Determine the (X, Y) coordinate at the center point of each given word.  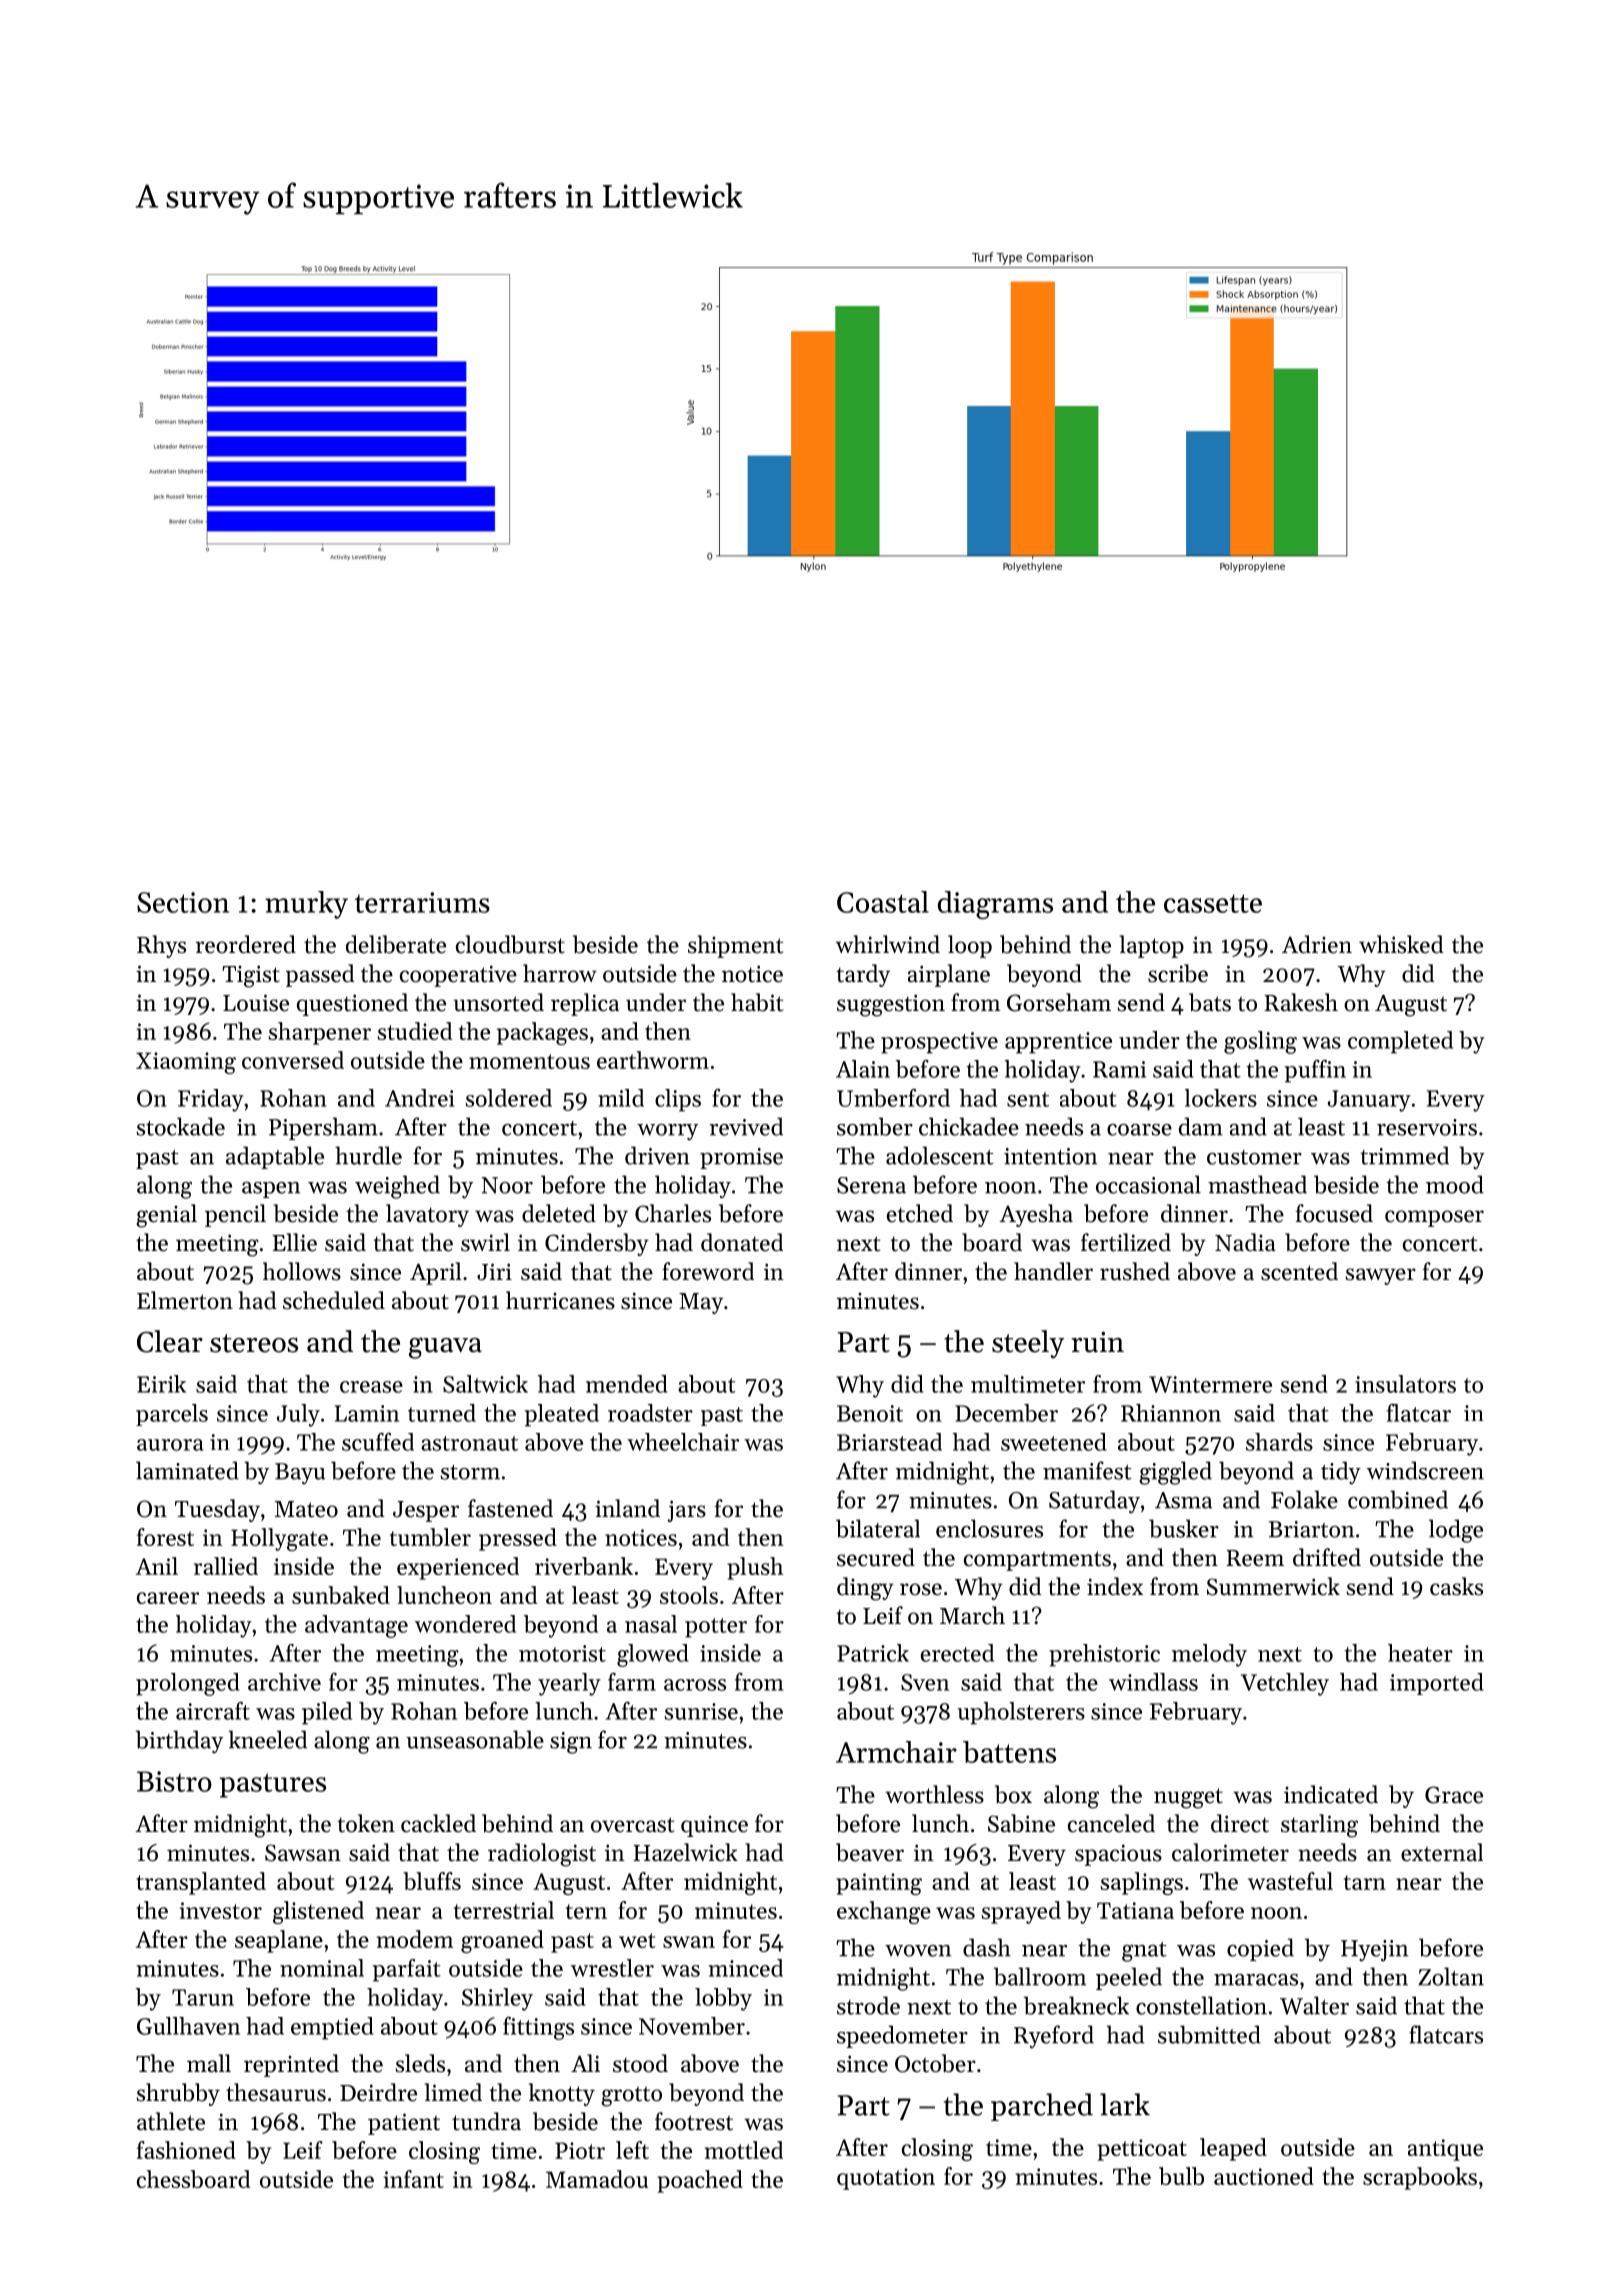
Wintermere (1210, 1384)
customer (1254, 1157)
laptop (1152, 946)
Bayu (300, 1473)
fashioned (186, 2150)
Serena (871, 1185)
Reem (1255, 1558)
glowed (653, 1655)
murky (306, 905)
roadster (650, 1413)
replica (585, 1004)
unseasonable (475, 1739)
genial (166, 1216)
